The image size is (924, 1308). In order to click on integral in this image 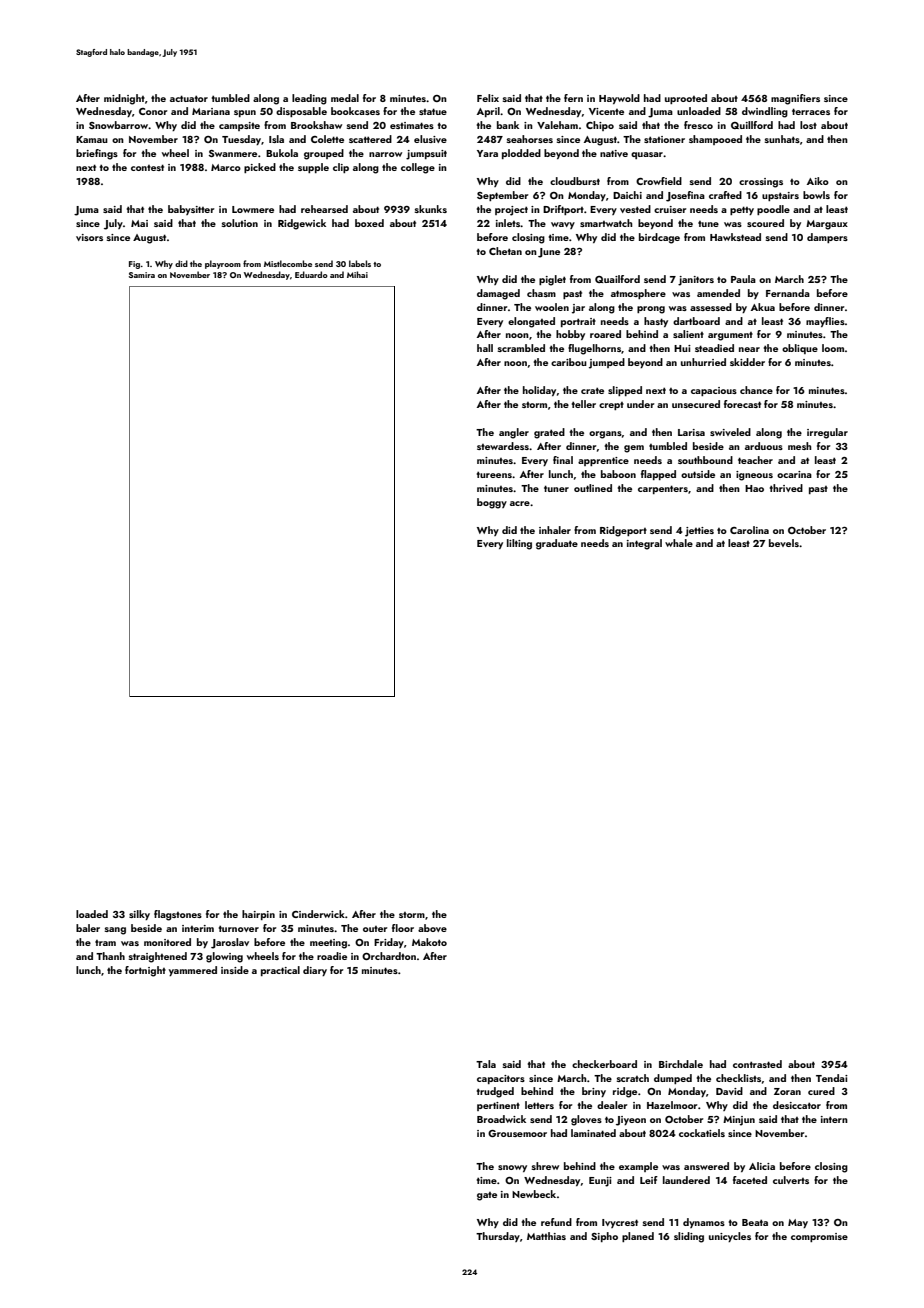, I will do `click(644, 544)`.
